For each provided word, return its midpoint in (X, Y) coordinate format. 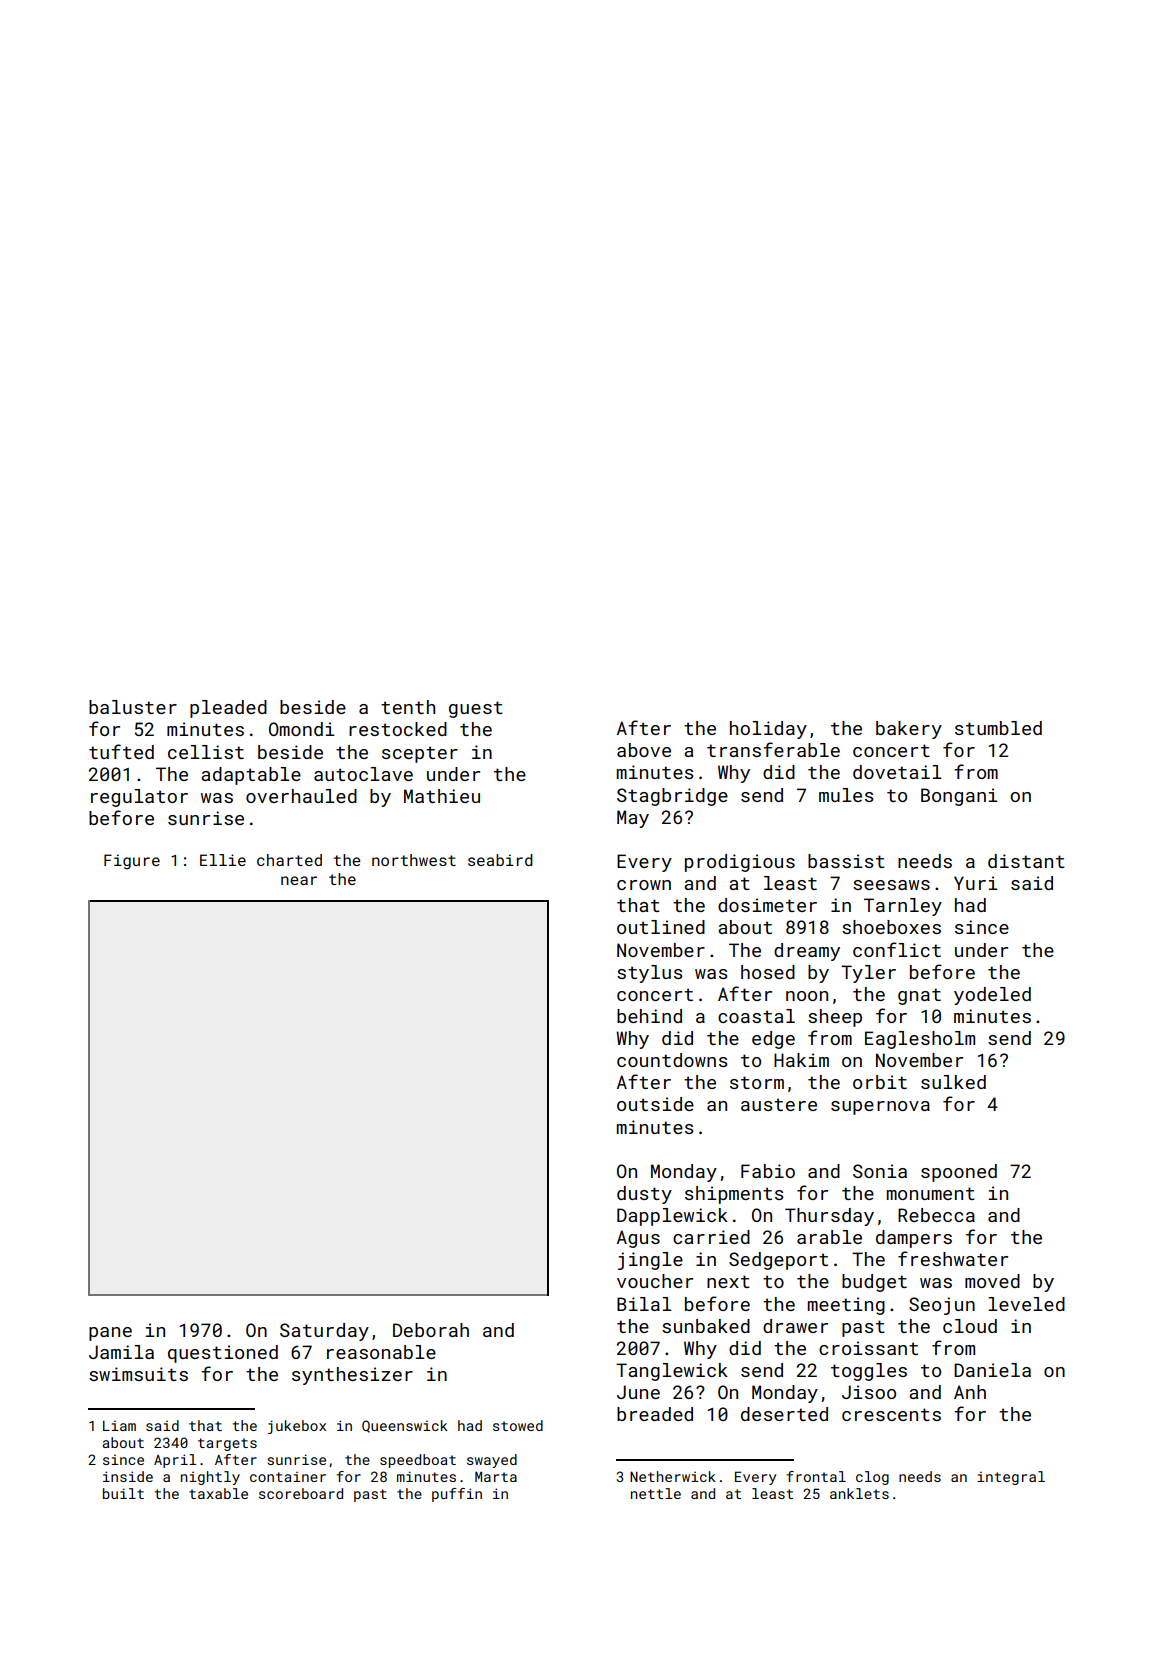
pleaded (228, 709)
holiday (768, 730)
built (123, 1493)
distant (1026, 861)
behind (649, 1016)
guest (476, 709)
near (299, 880)
